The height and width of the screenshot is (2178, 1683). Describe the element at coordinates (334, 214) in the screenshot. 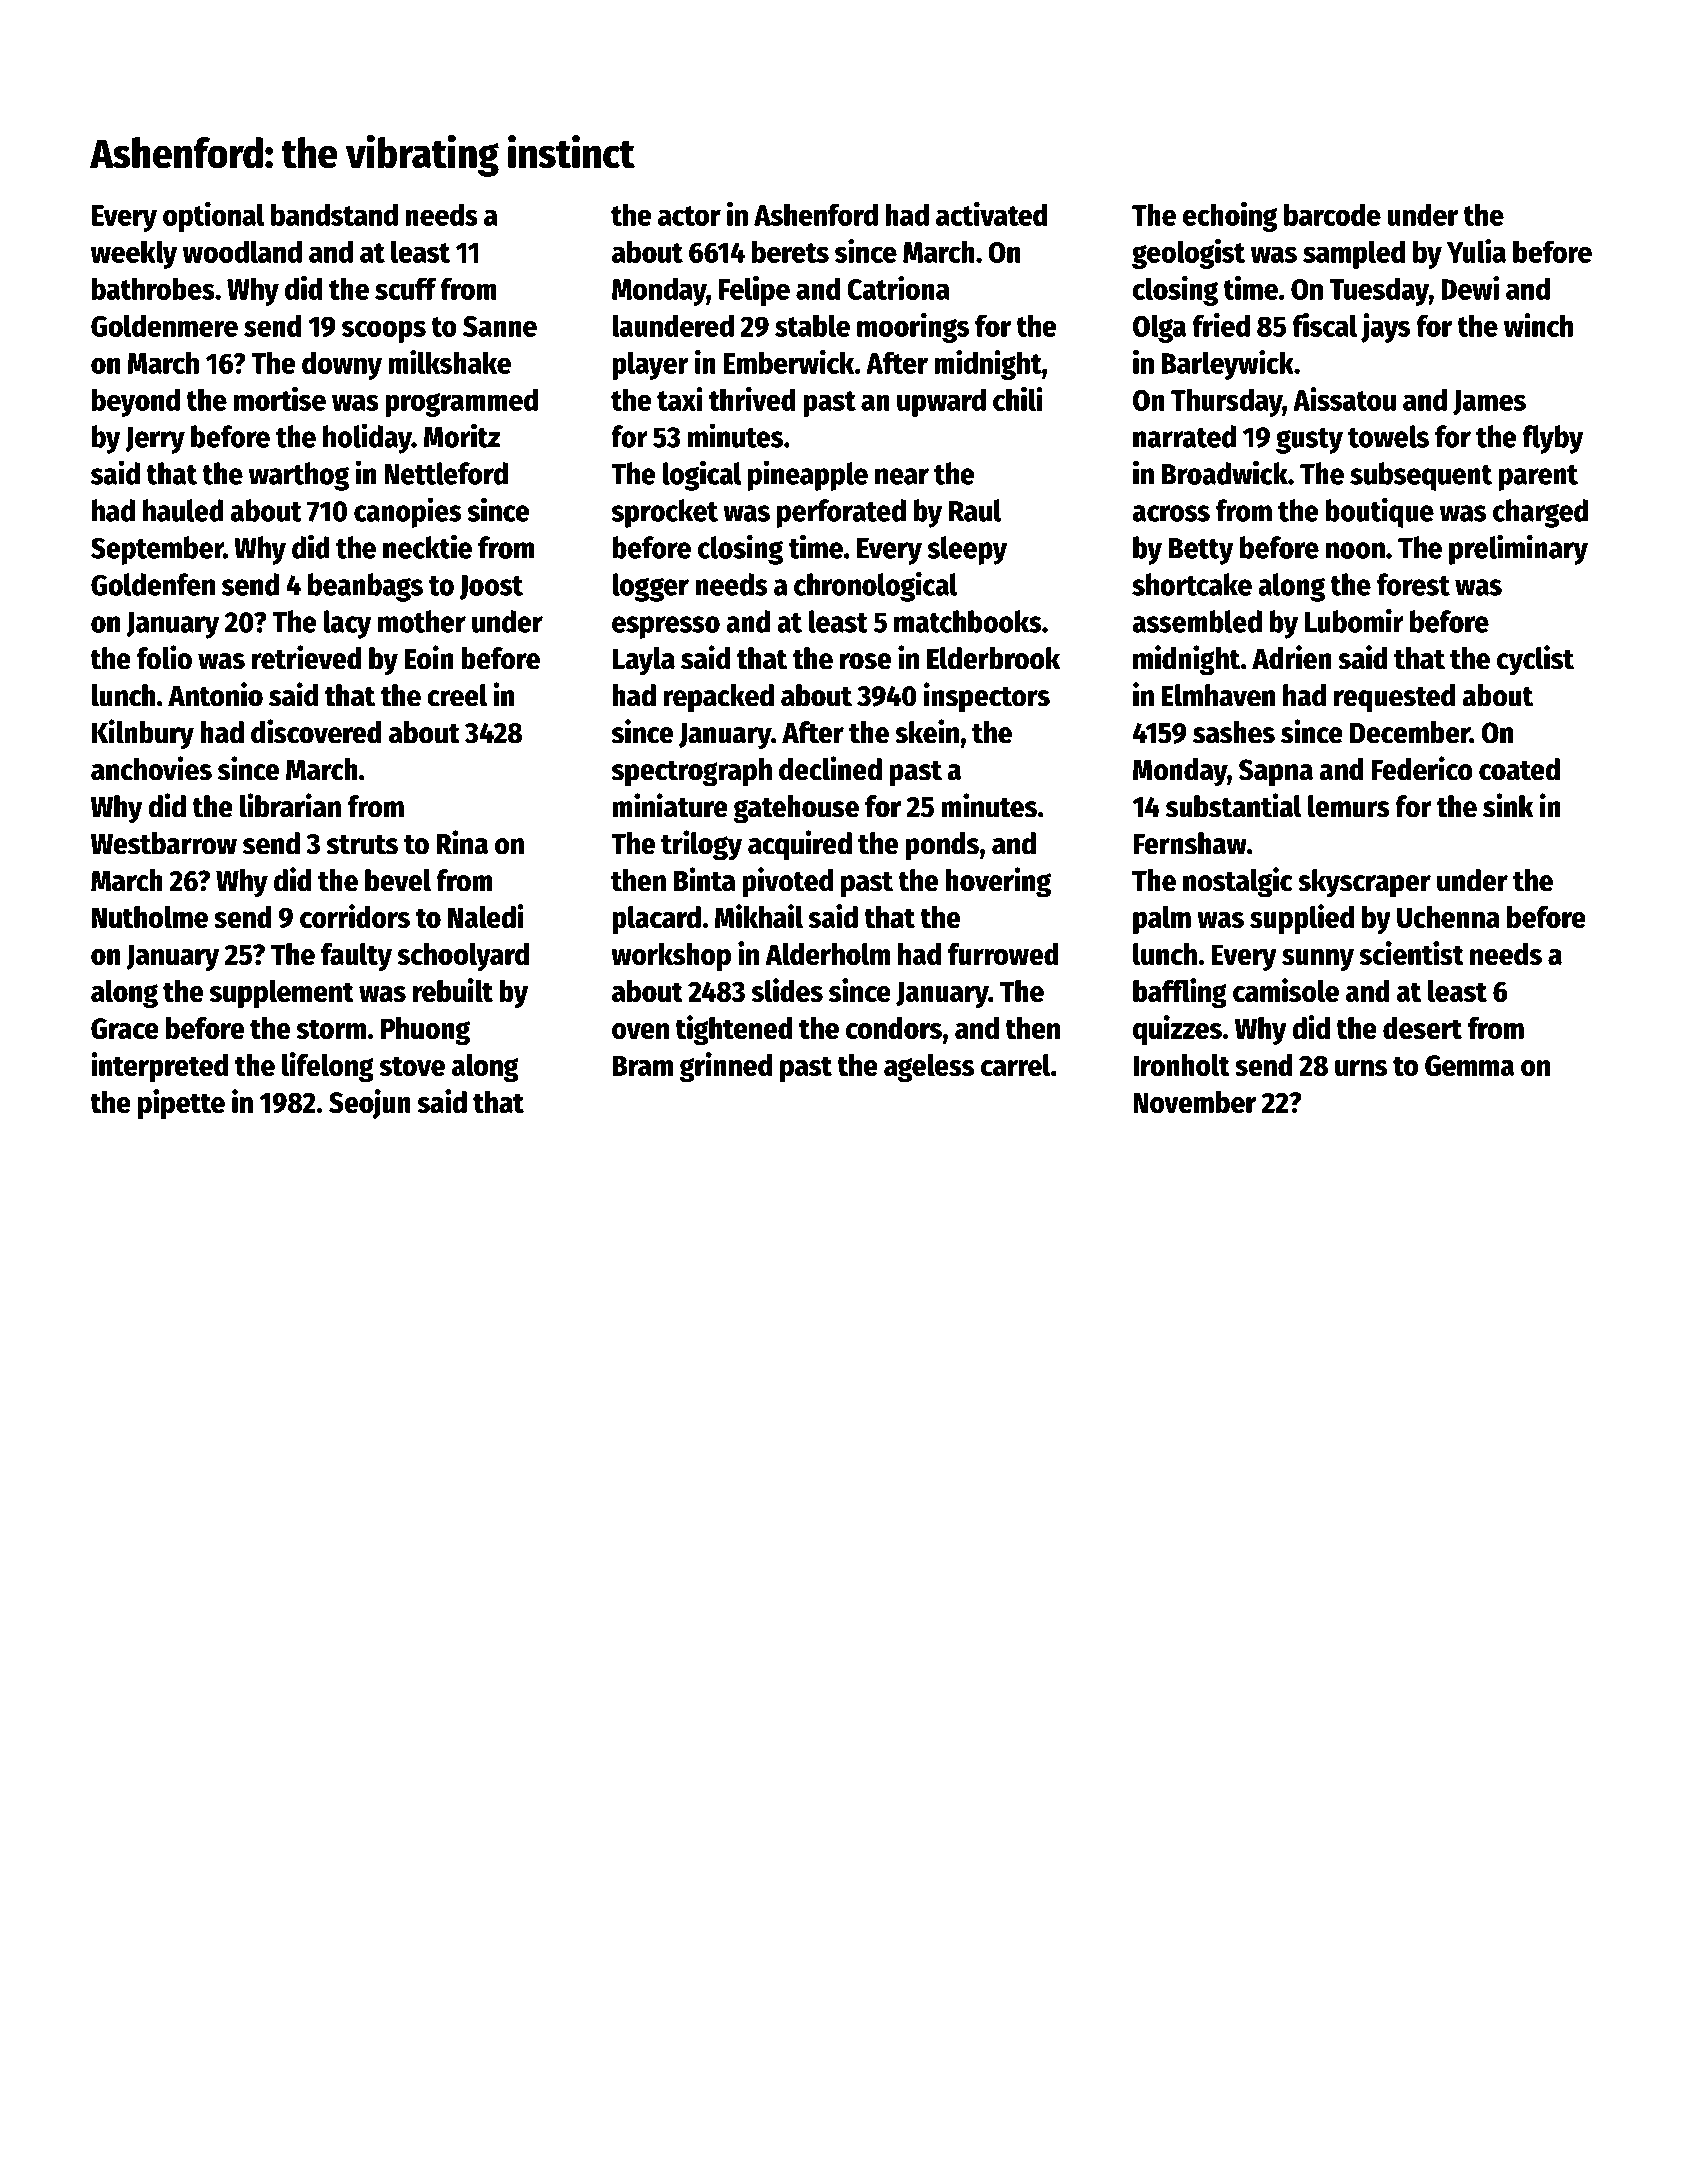

I see `bandstand` at that location.
